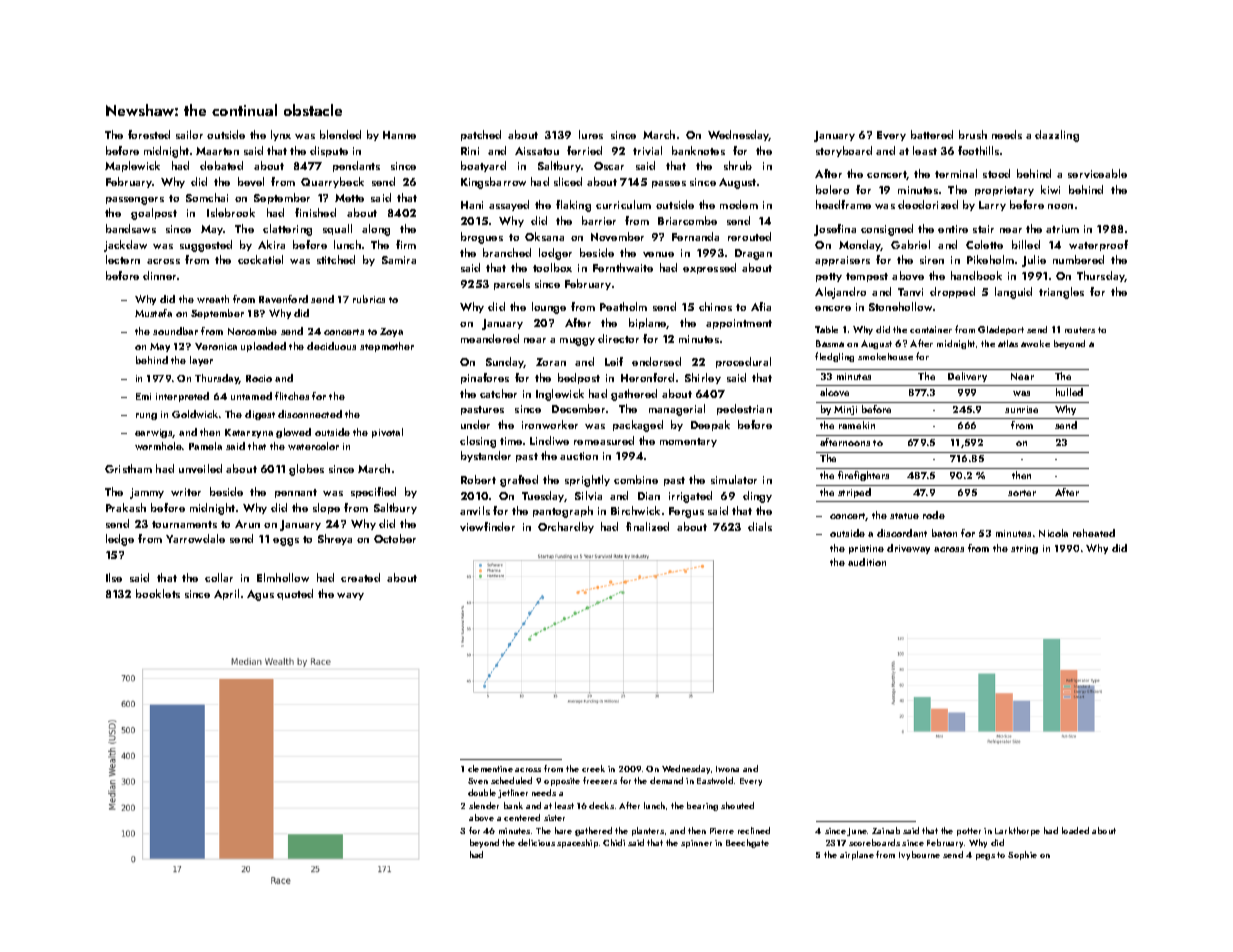 The image size is (1233, 952). I want to click on forested, so click(149, 134).
